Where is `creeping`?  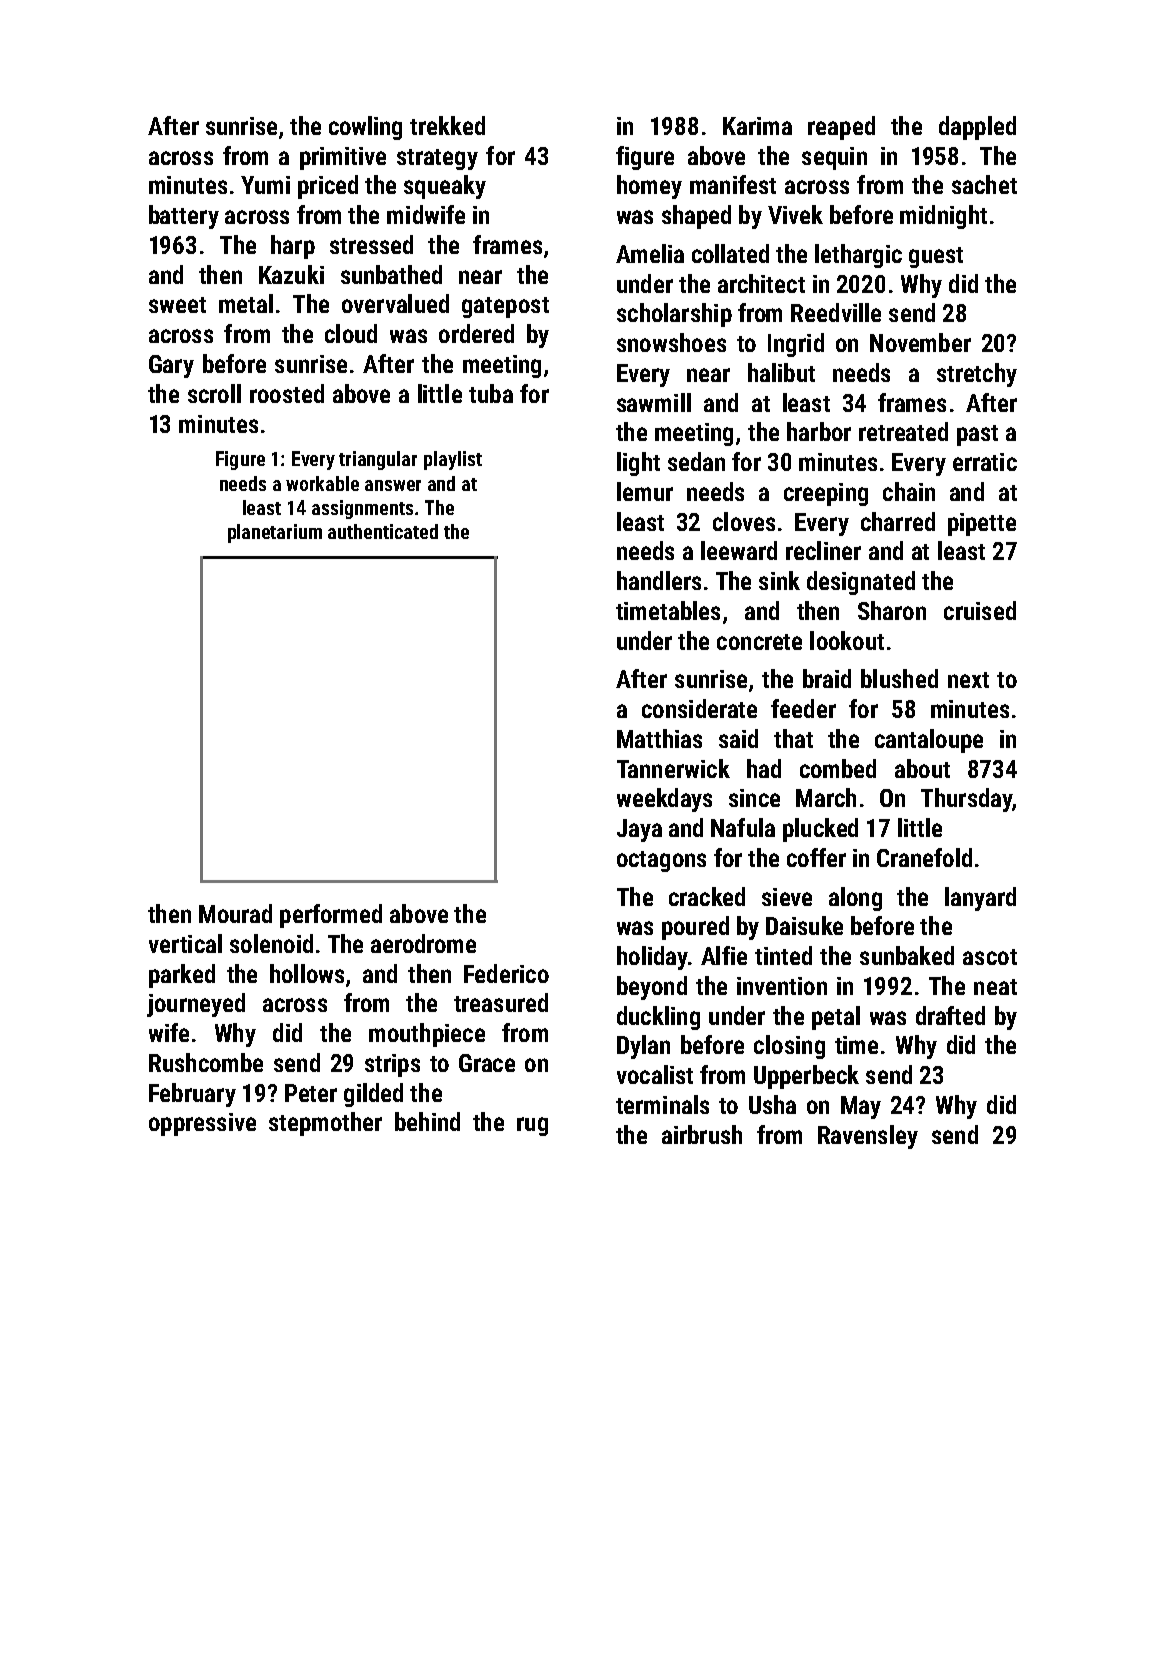
creeping is located at coordinates (826, 494).
